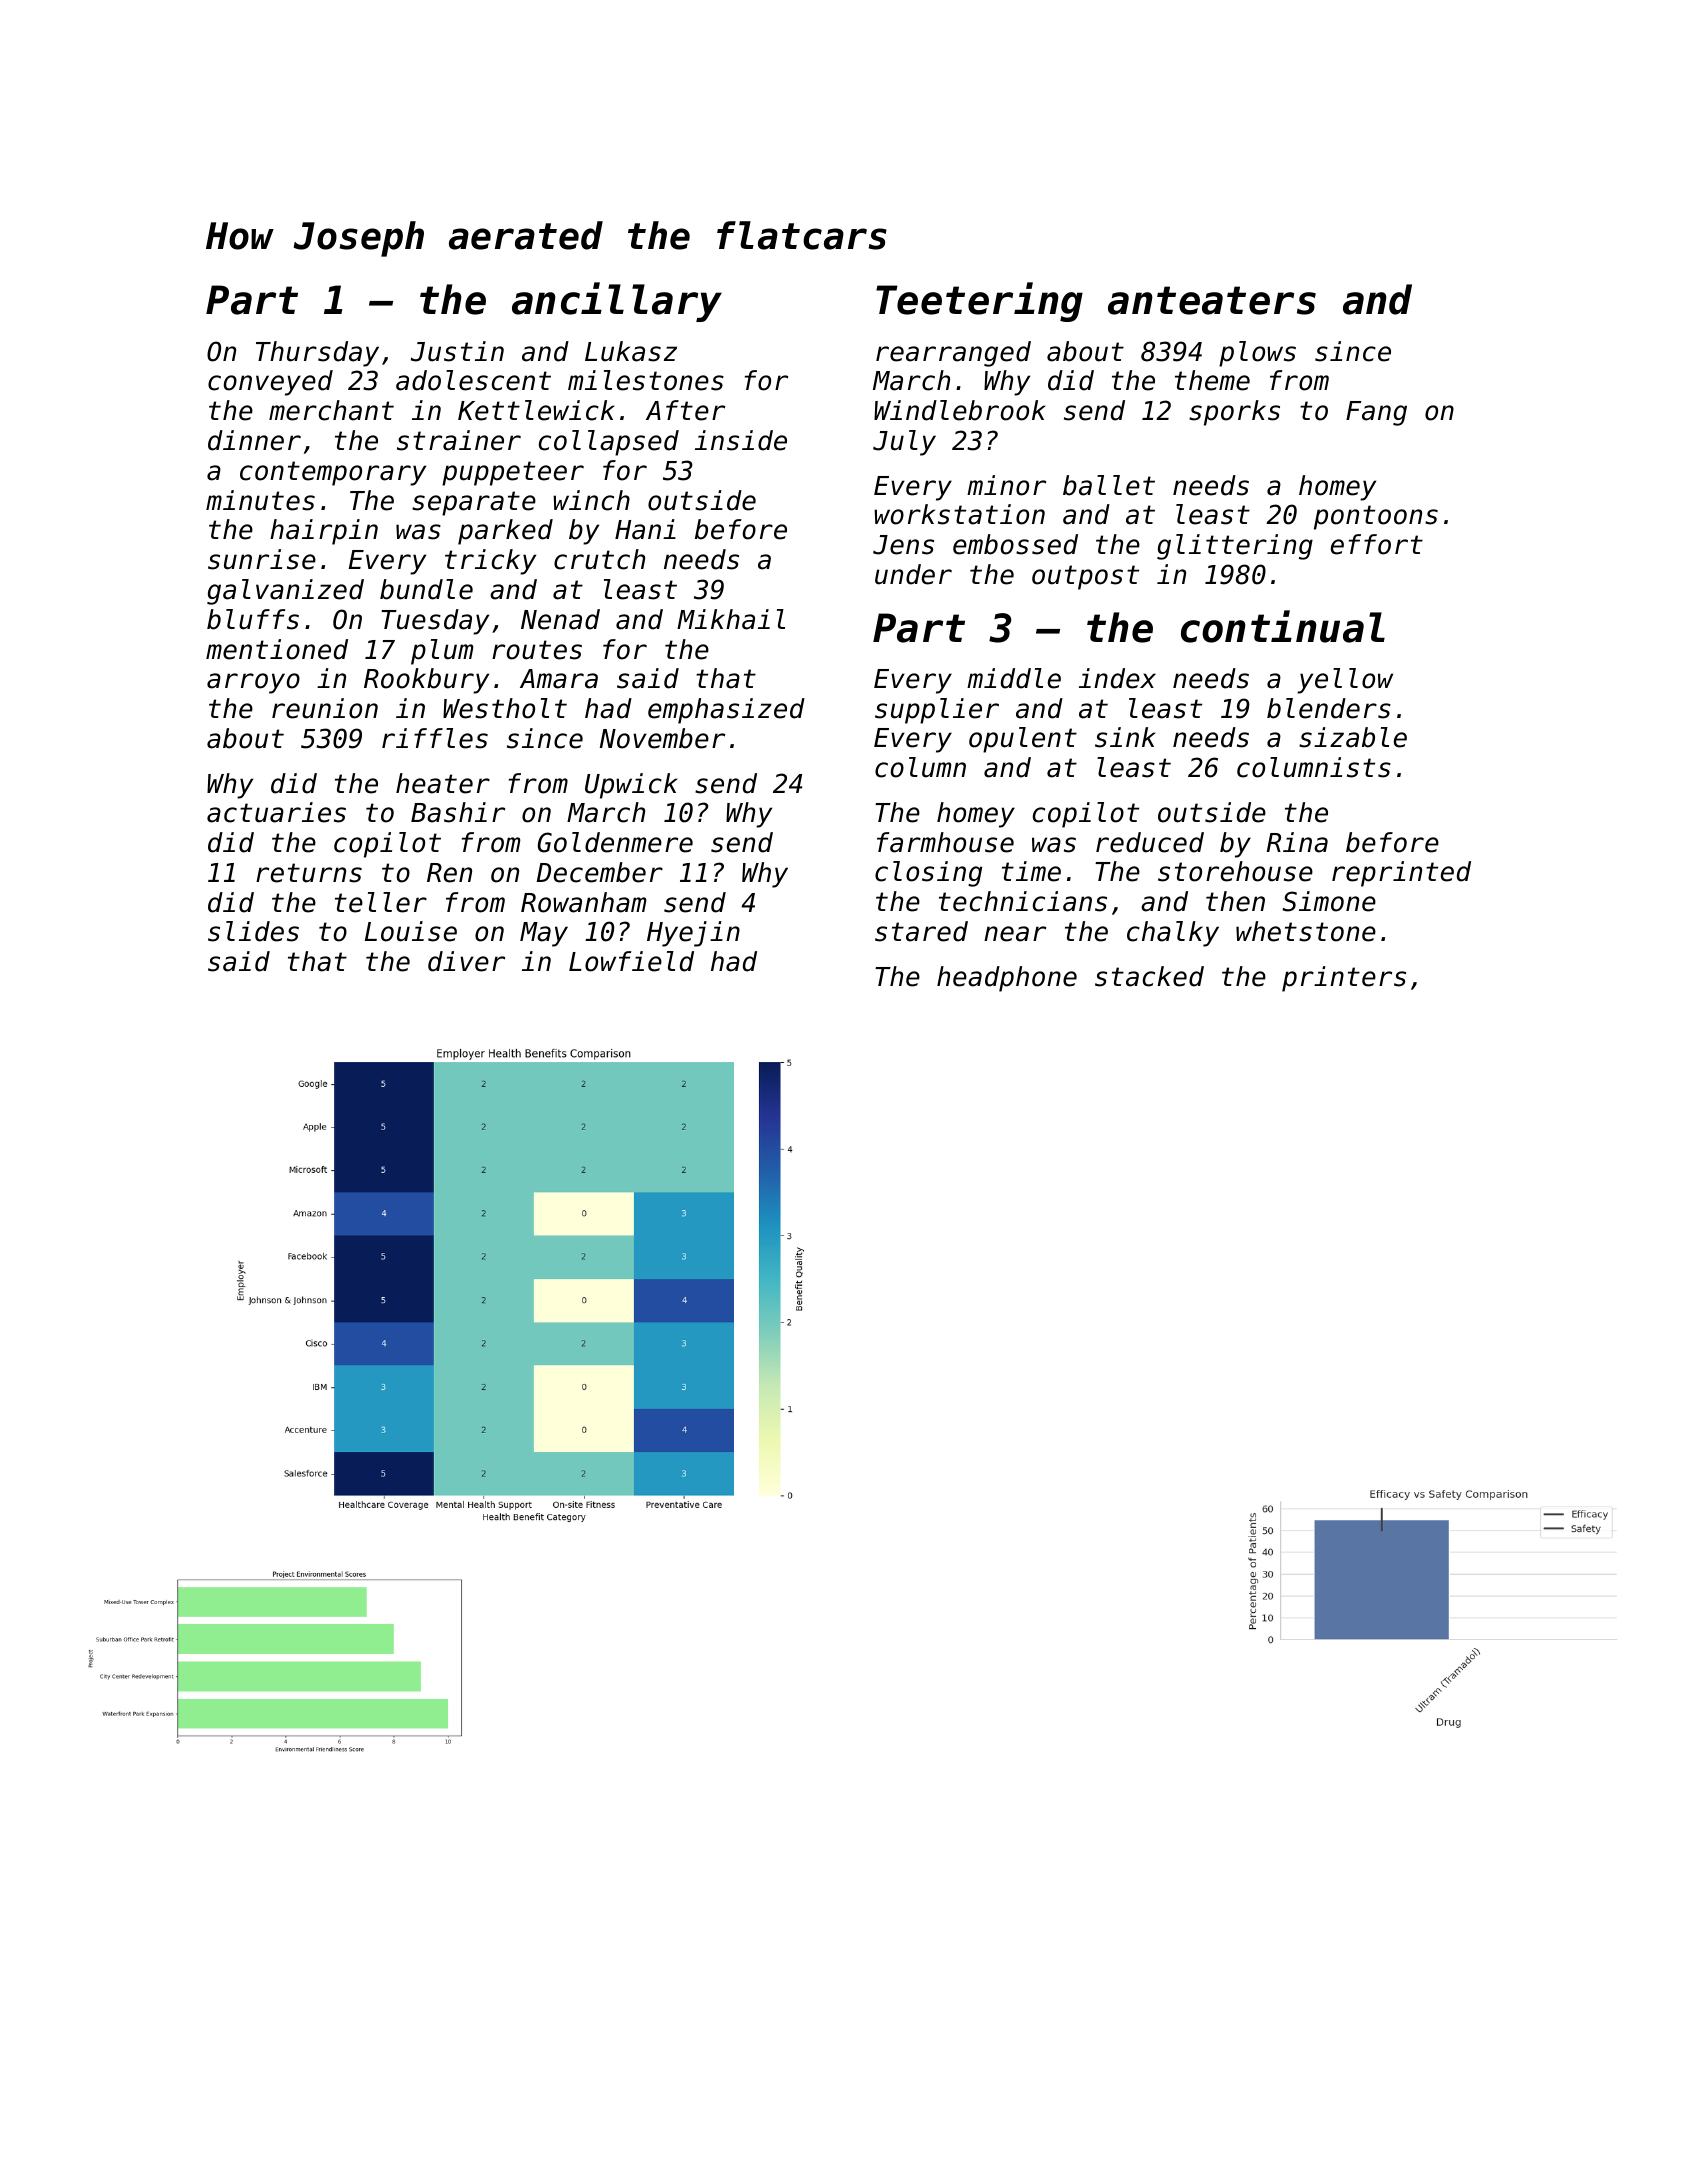  Describe the element at coordinates (1353, 737) in the screenshot. I see `sizable` at that location.
